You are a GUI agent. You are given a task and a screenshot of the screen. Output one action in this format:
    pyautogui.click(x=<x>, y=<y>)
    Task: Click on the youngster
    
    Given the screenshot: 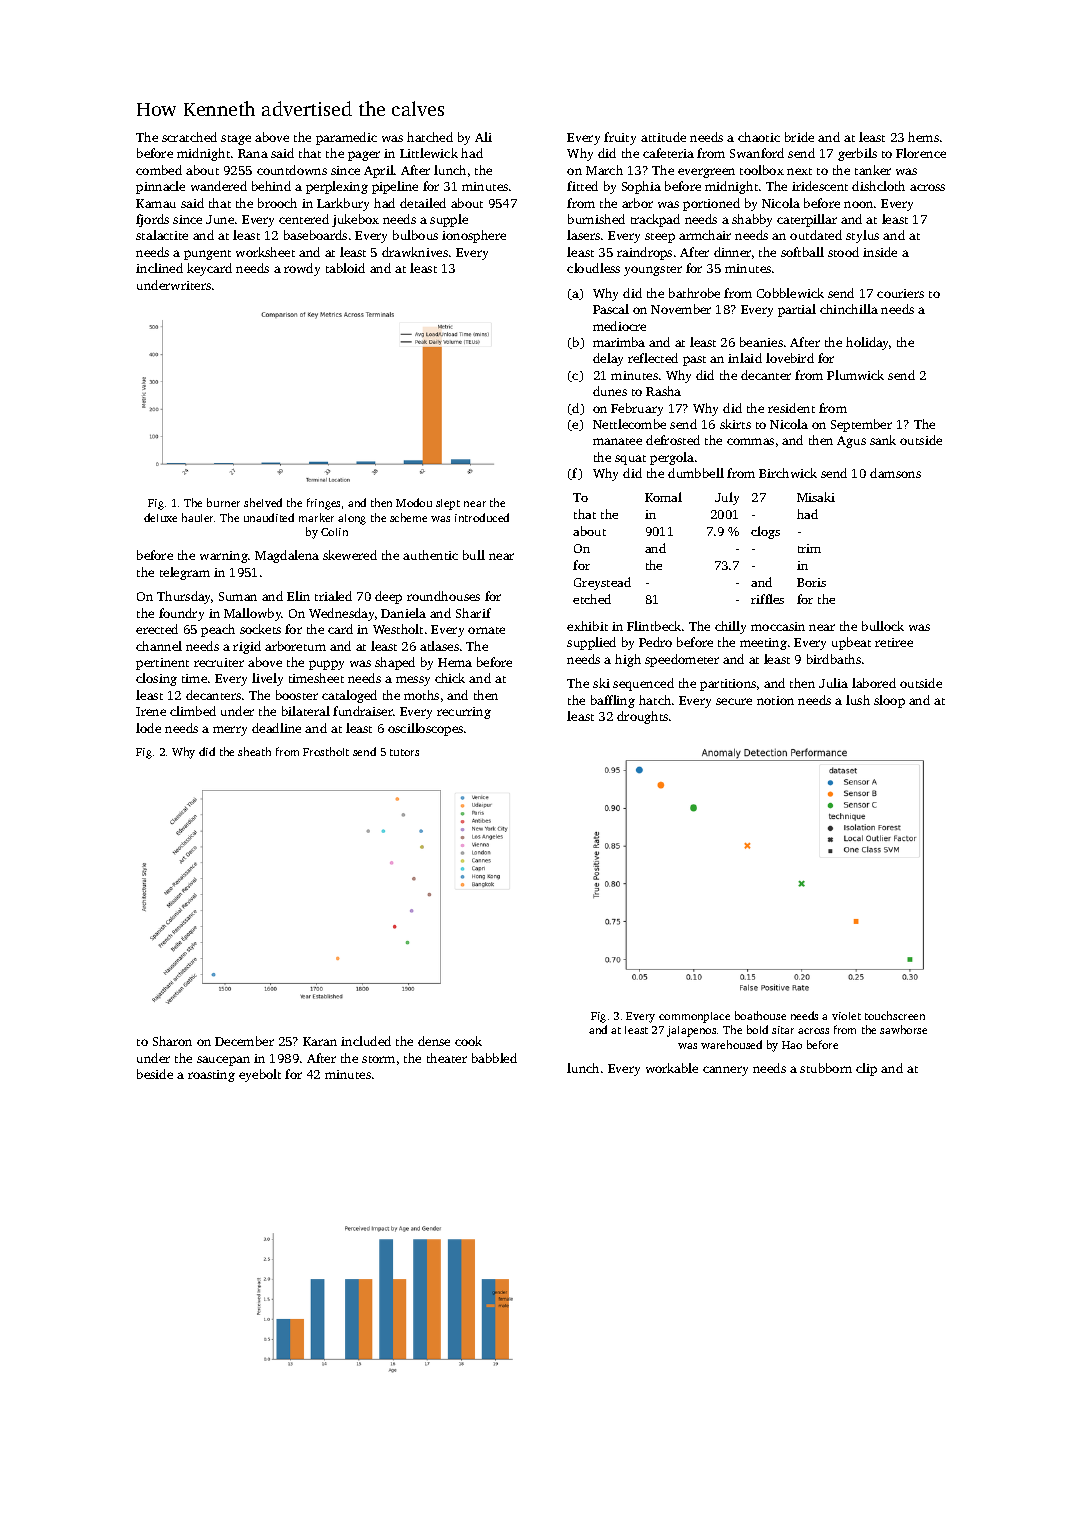 What is the action you would take?
    pyautogui.click(x=653, y=271)
